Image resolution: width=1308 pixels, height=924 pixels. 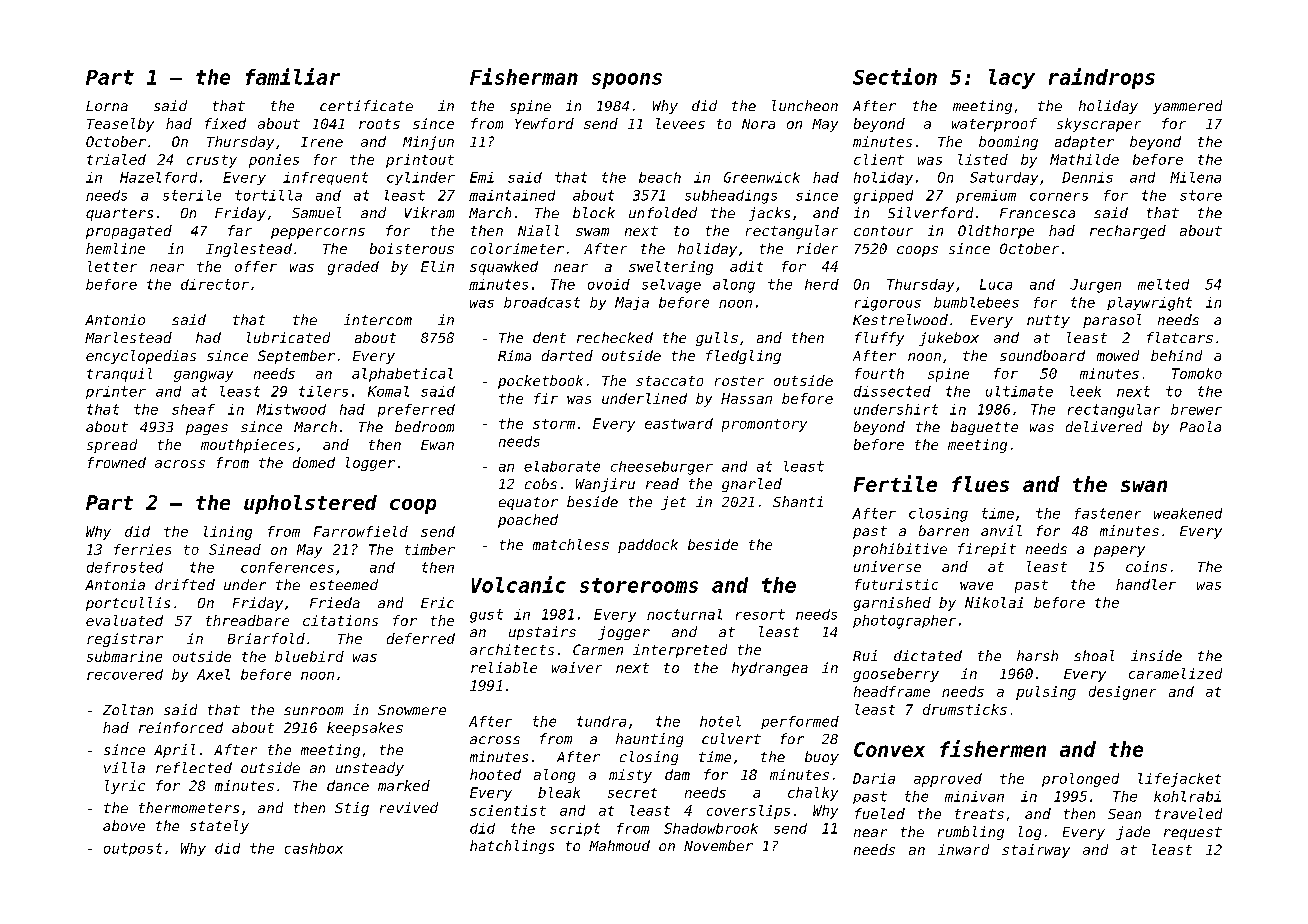 What do you see at coordinates (424, 426) in the document?
I see `bedroom` at bounding box center [424, 426].
